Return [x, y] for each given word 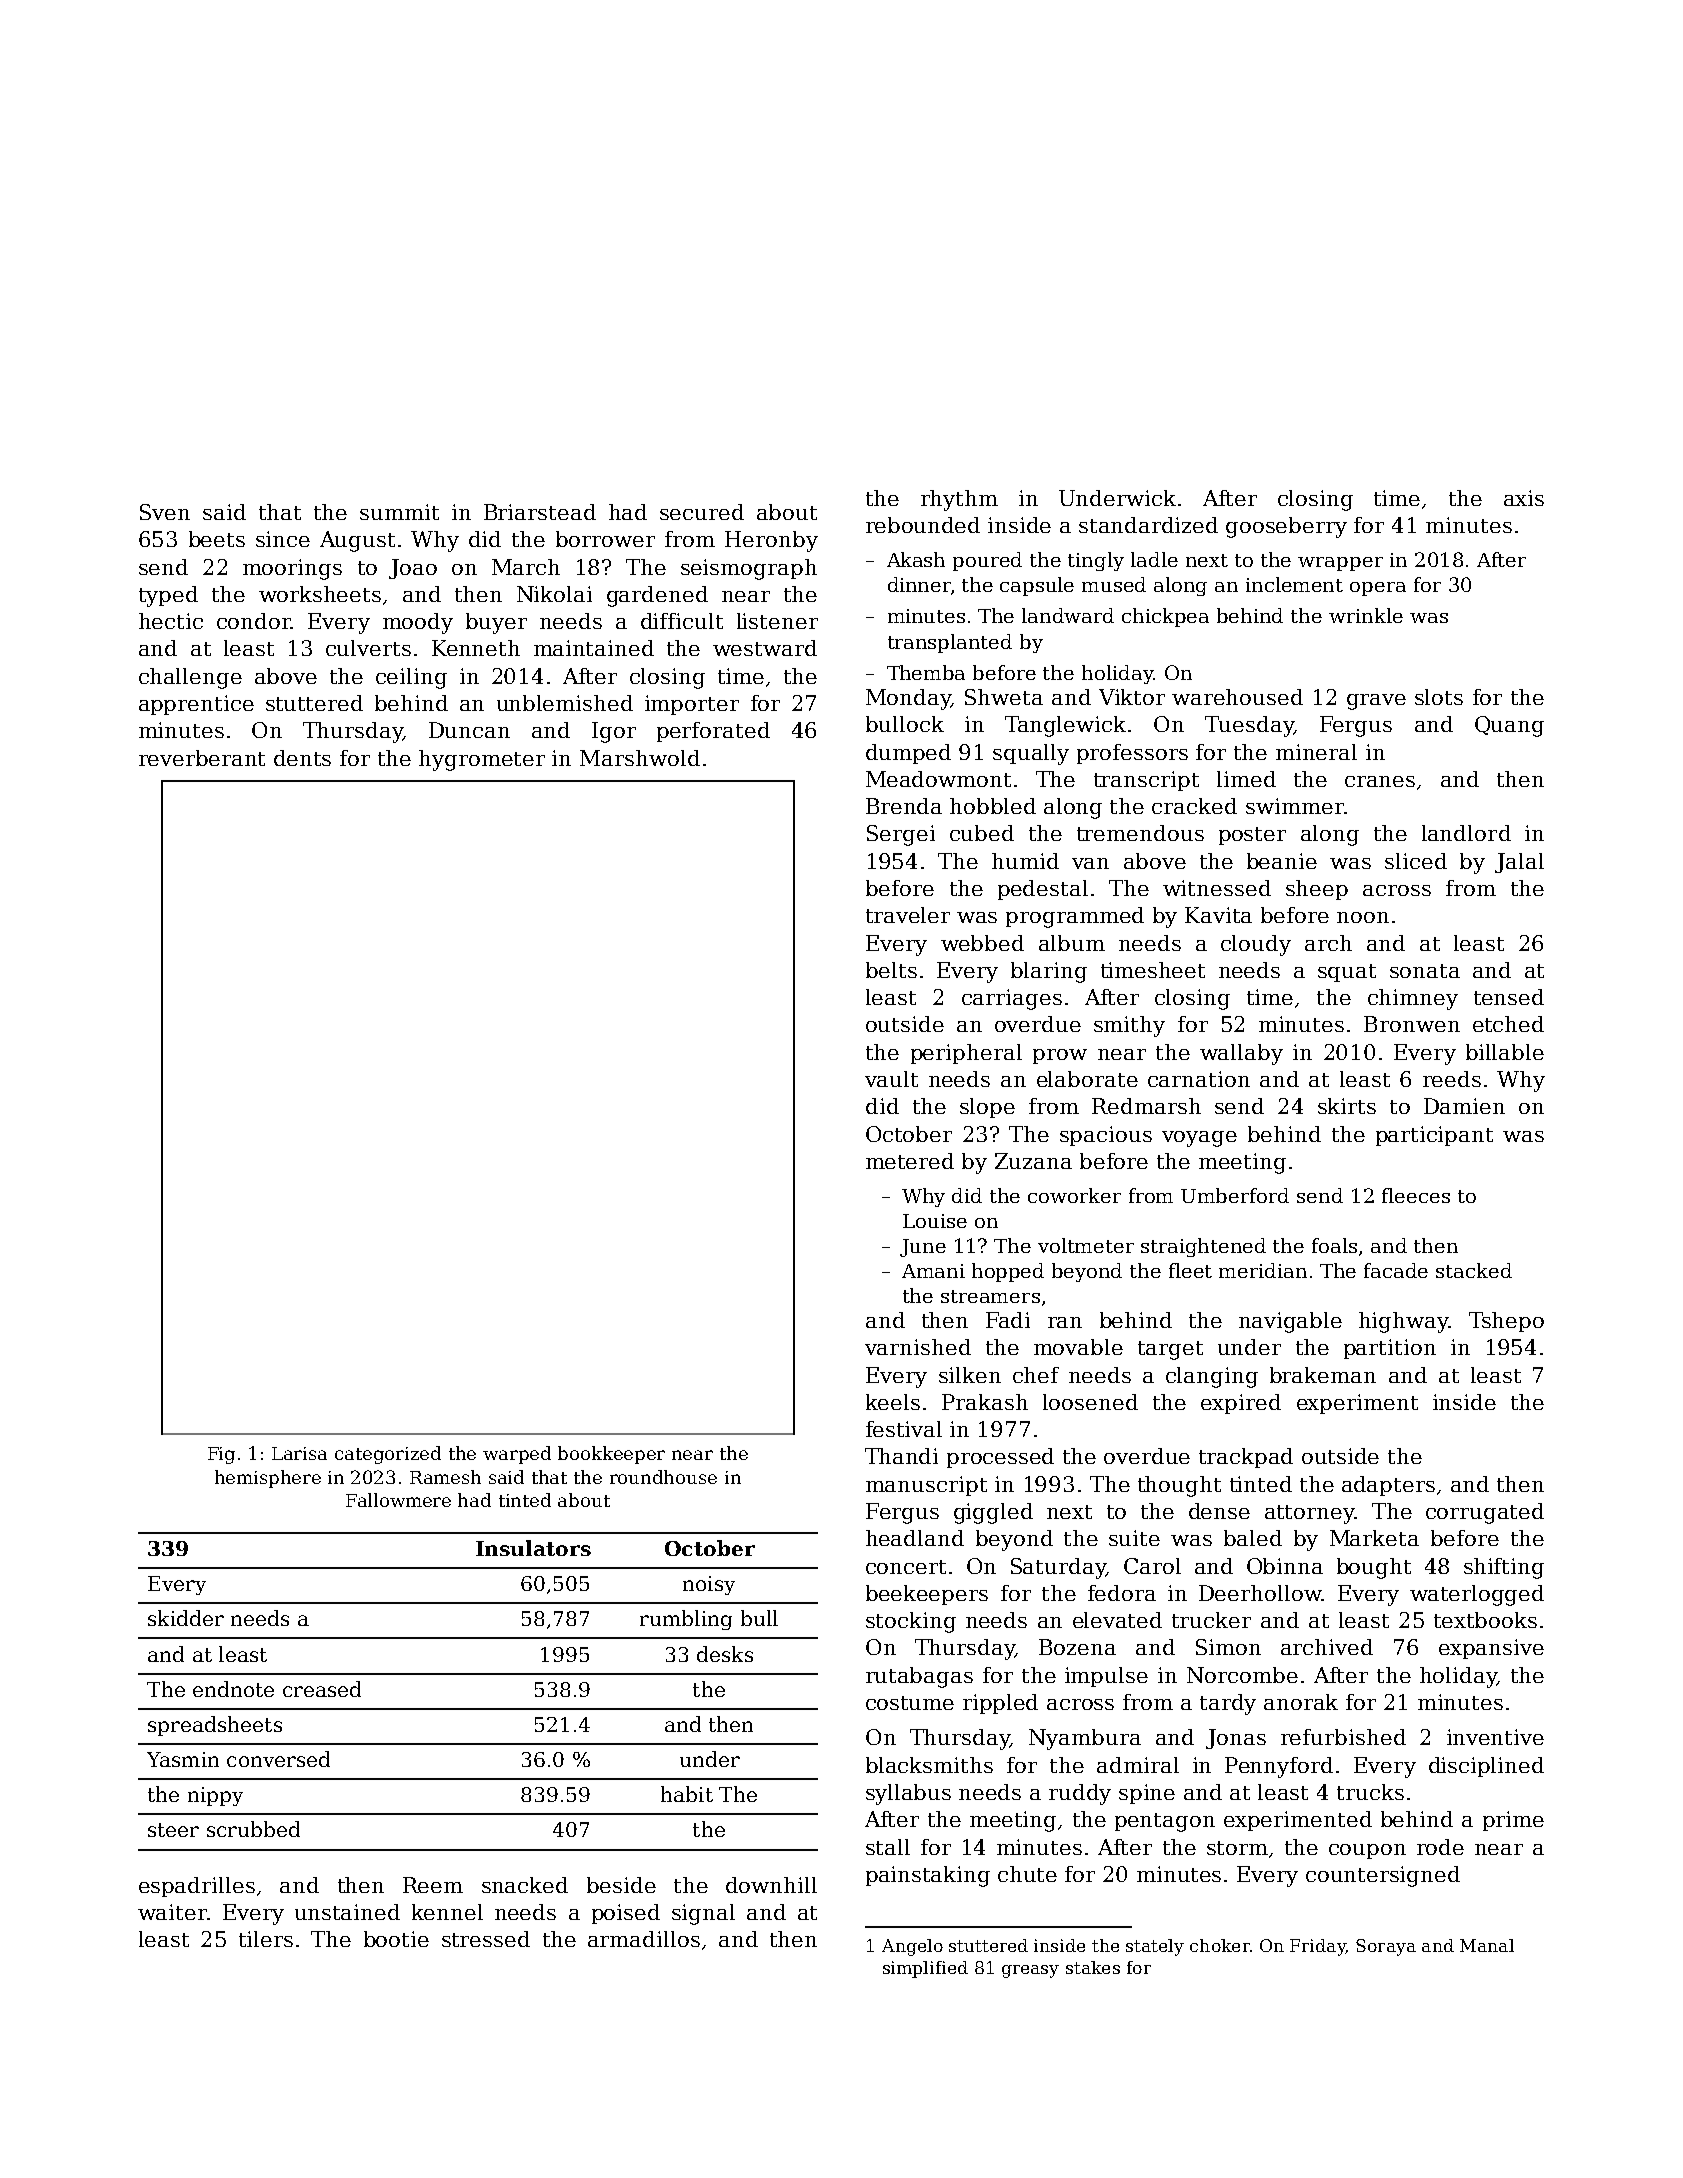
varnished [918, 1347]
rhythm [959, 500]
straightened [1203, 1247]
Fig [221, 1455]
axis [1524, 498]
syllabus [908, 1794]
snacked [525, 1885]
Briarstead [540, 512]
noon [1363, 917]
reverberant [202, 758]
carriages [1012, 999]
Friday [1318, 1947]
